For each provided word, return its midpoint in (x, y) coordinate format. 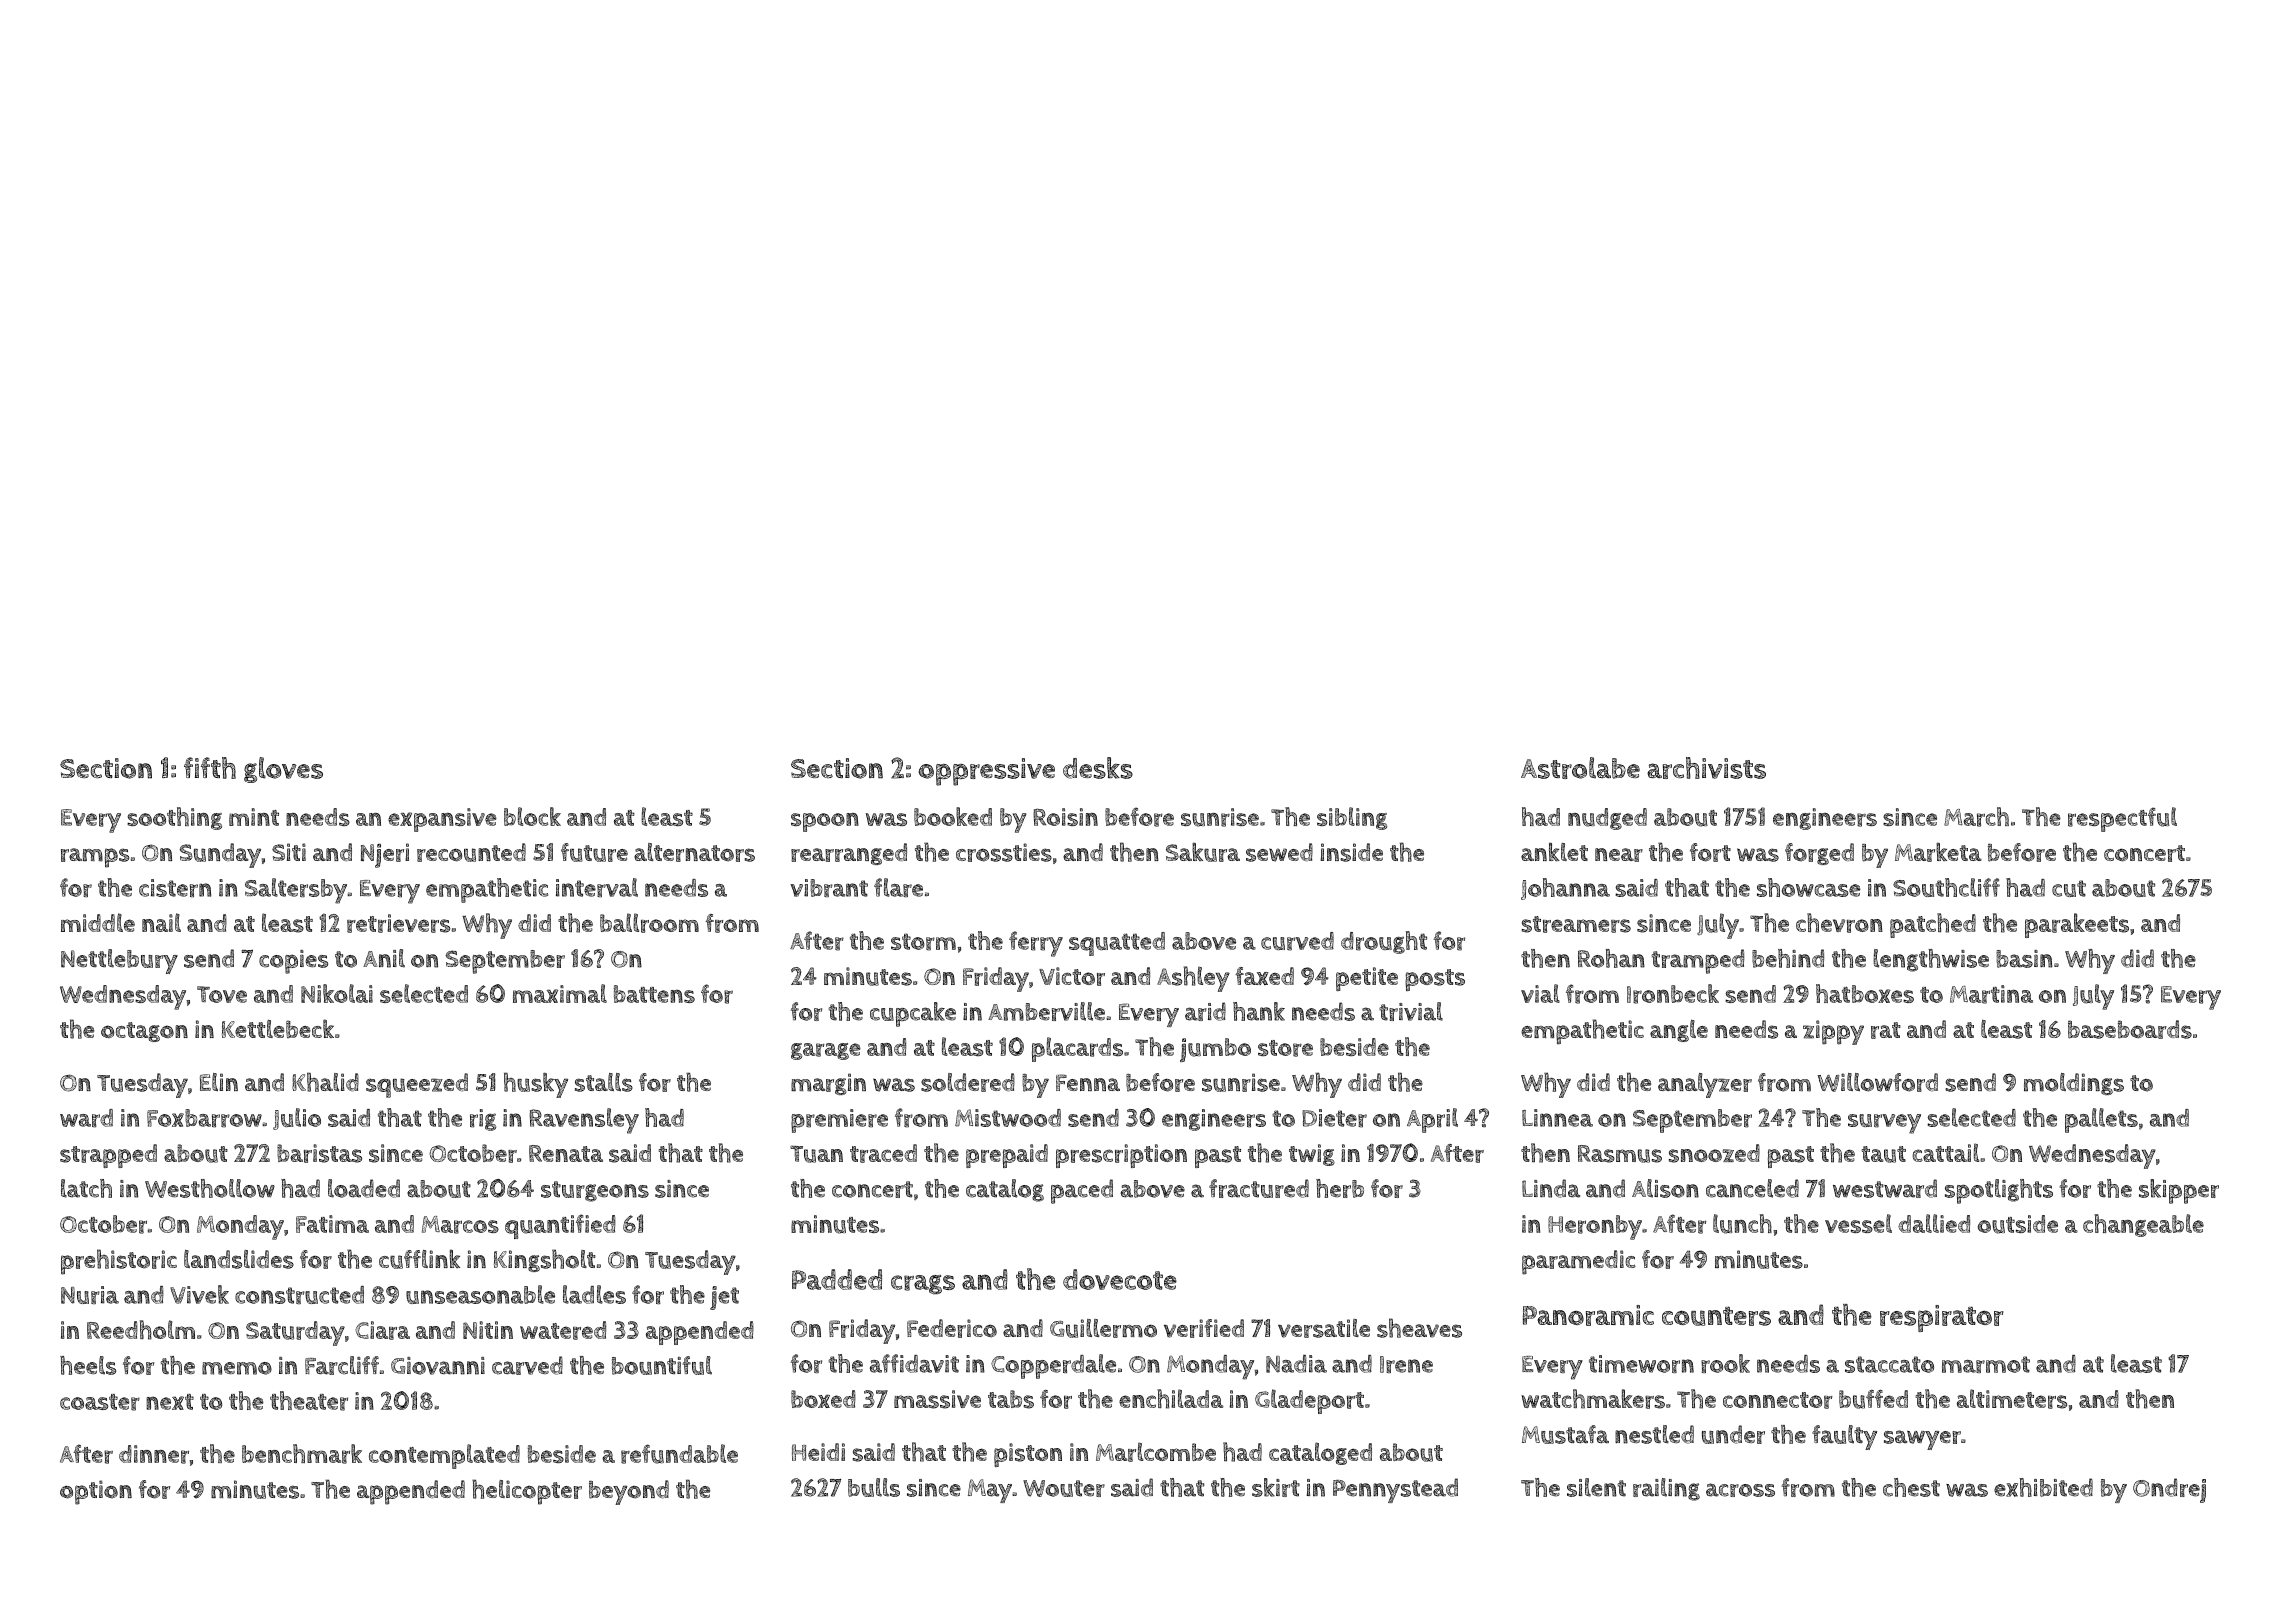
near (1619, 855)
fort (1710, 852)
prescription (1121, 1156)
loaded (364, 1188)
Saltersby (296, 891)
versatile (1324, 1328)
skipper (2179, 1191)
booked (953, 816)
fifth (210, 768)
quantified (560, 1226)
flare (898, 887)
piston (1028, 1455)
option (96, 1492)
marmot (1986, 1364)
